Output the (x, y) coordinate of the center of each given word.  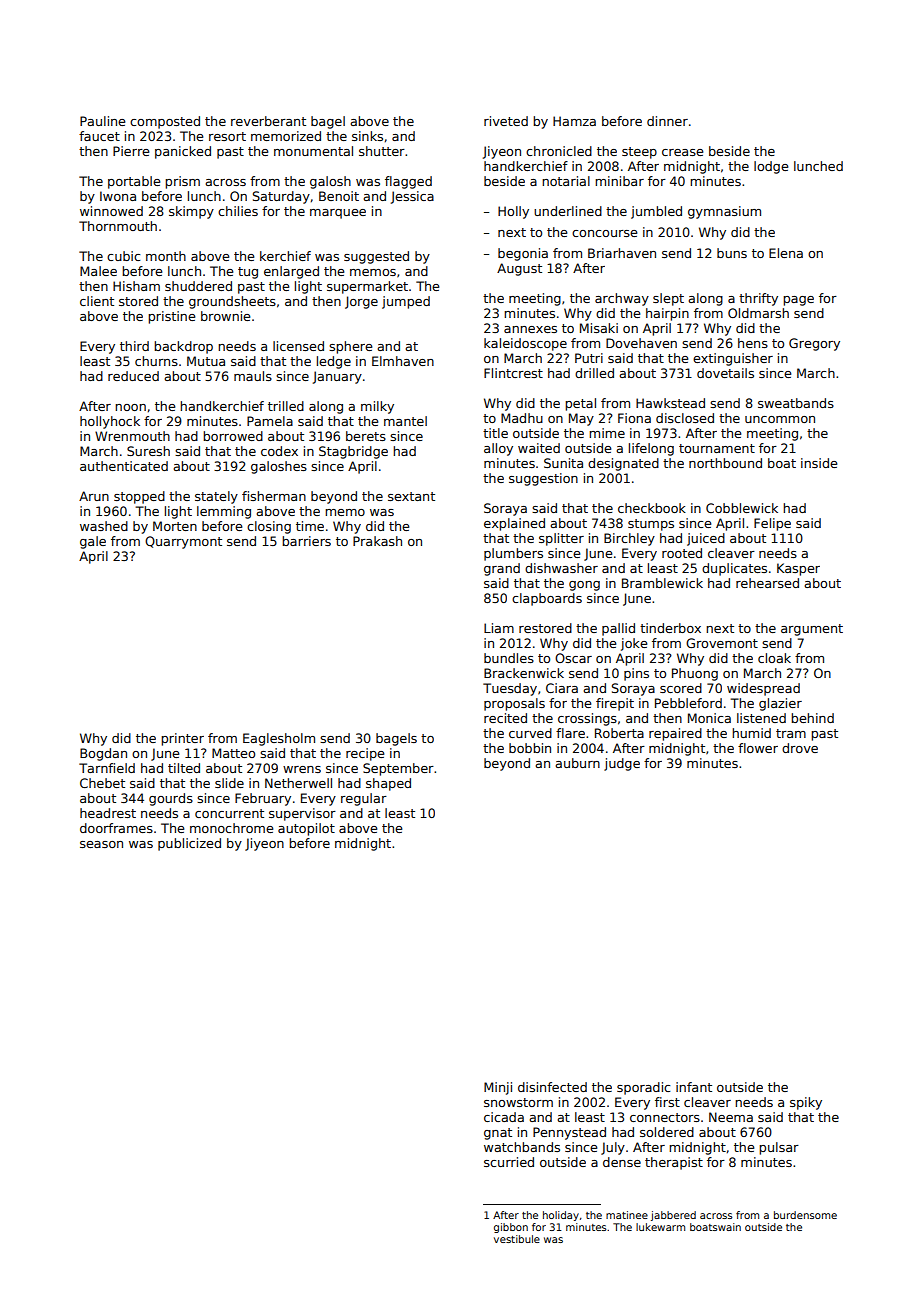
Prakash (377, 541)
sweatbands (796, 403)
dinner (667, 121)
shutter (382, 151)
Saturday (281, 197)
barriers (306, 541)
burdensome (805, 1215)
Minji (498, 1088)
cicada (504, 1117)
